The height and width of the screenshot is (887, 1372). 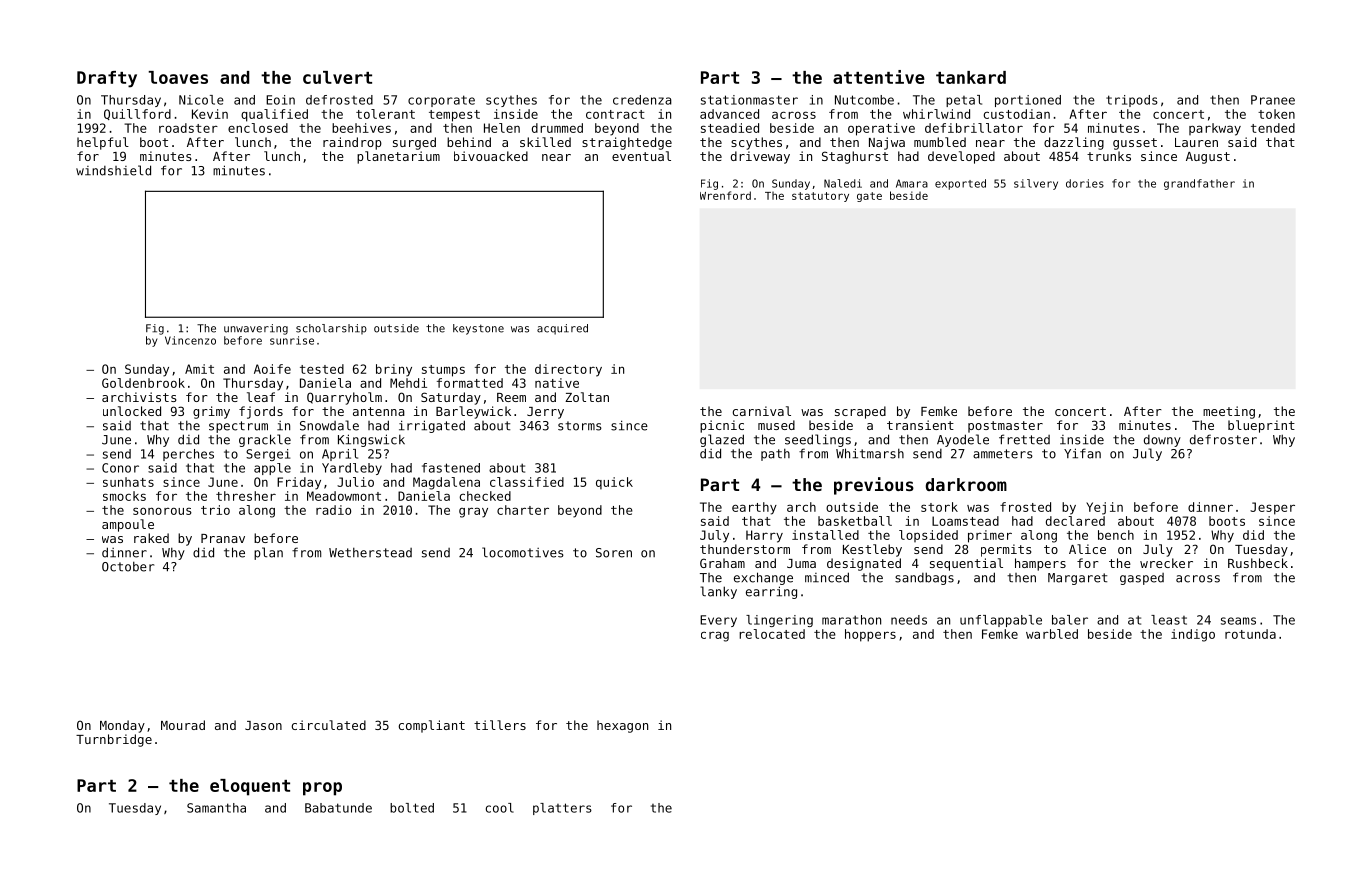 What do you see at coordinates (614, 553) in the screenshot?
I see `Soren` at bounding box center [614, 553].
